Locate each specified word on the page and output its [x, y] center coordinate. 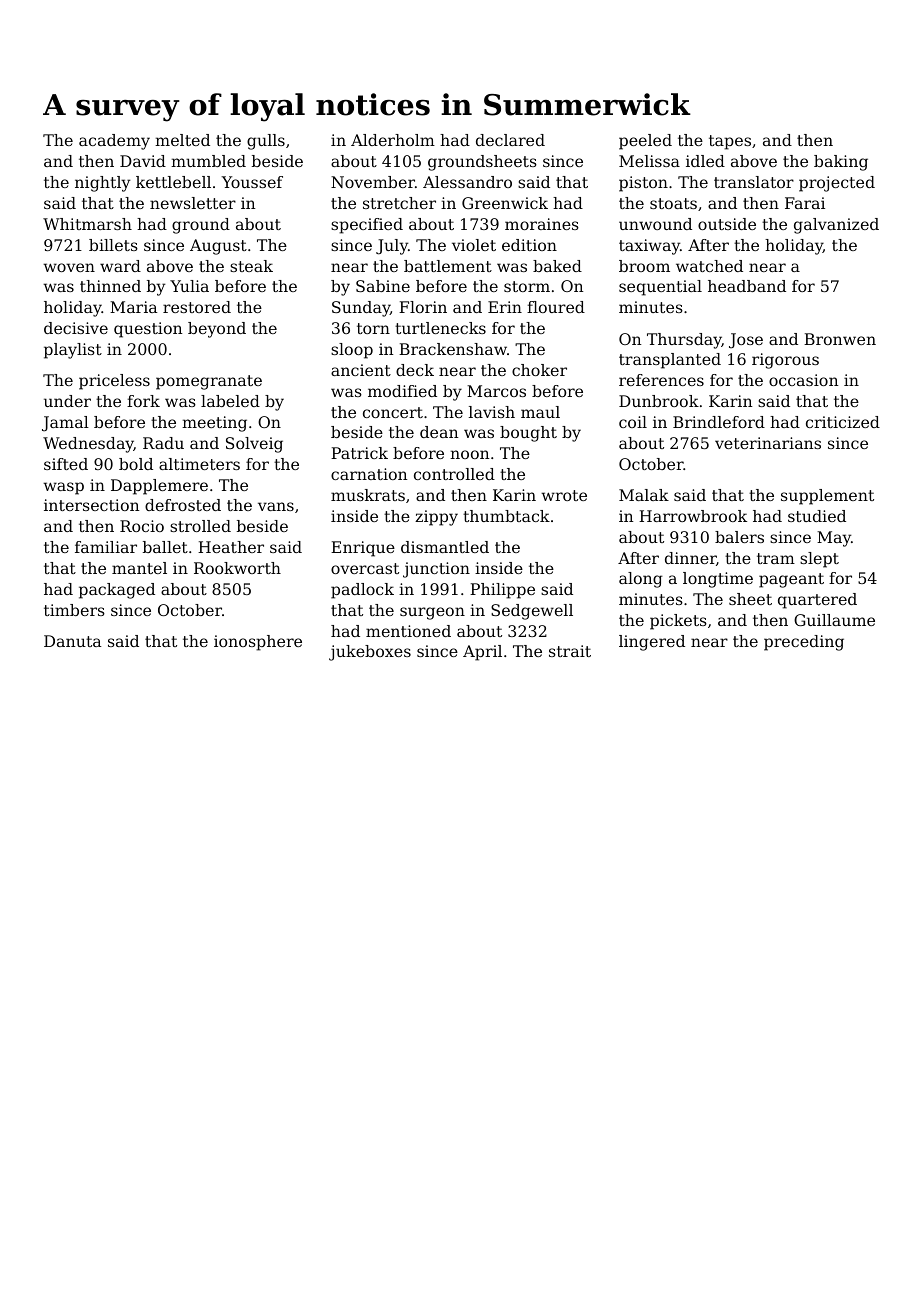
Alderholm [393, 140]
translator [754, 182]
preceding [804, 643]
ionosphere [258, 643]
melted [182, 140]
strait [570, 651]
